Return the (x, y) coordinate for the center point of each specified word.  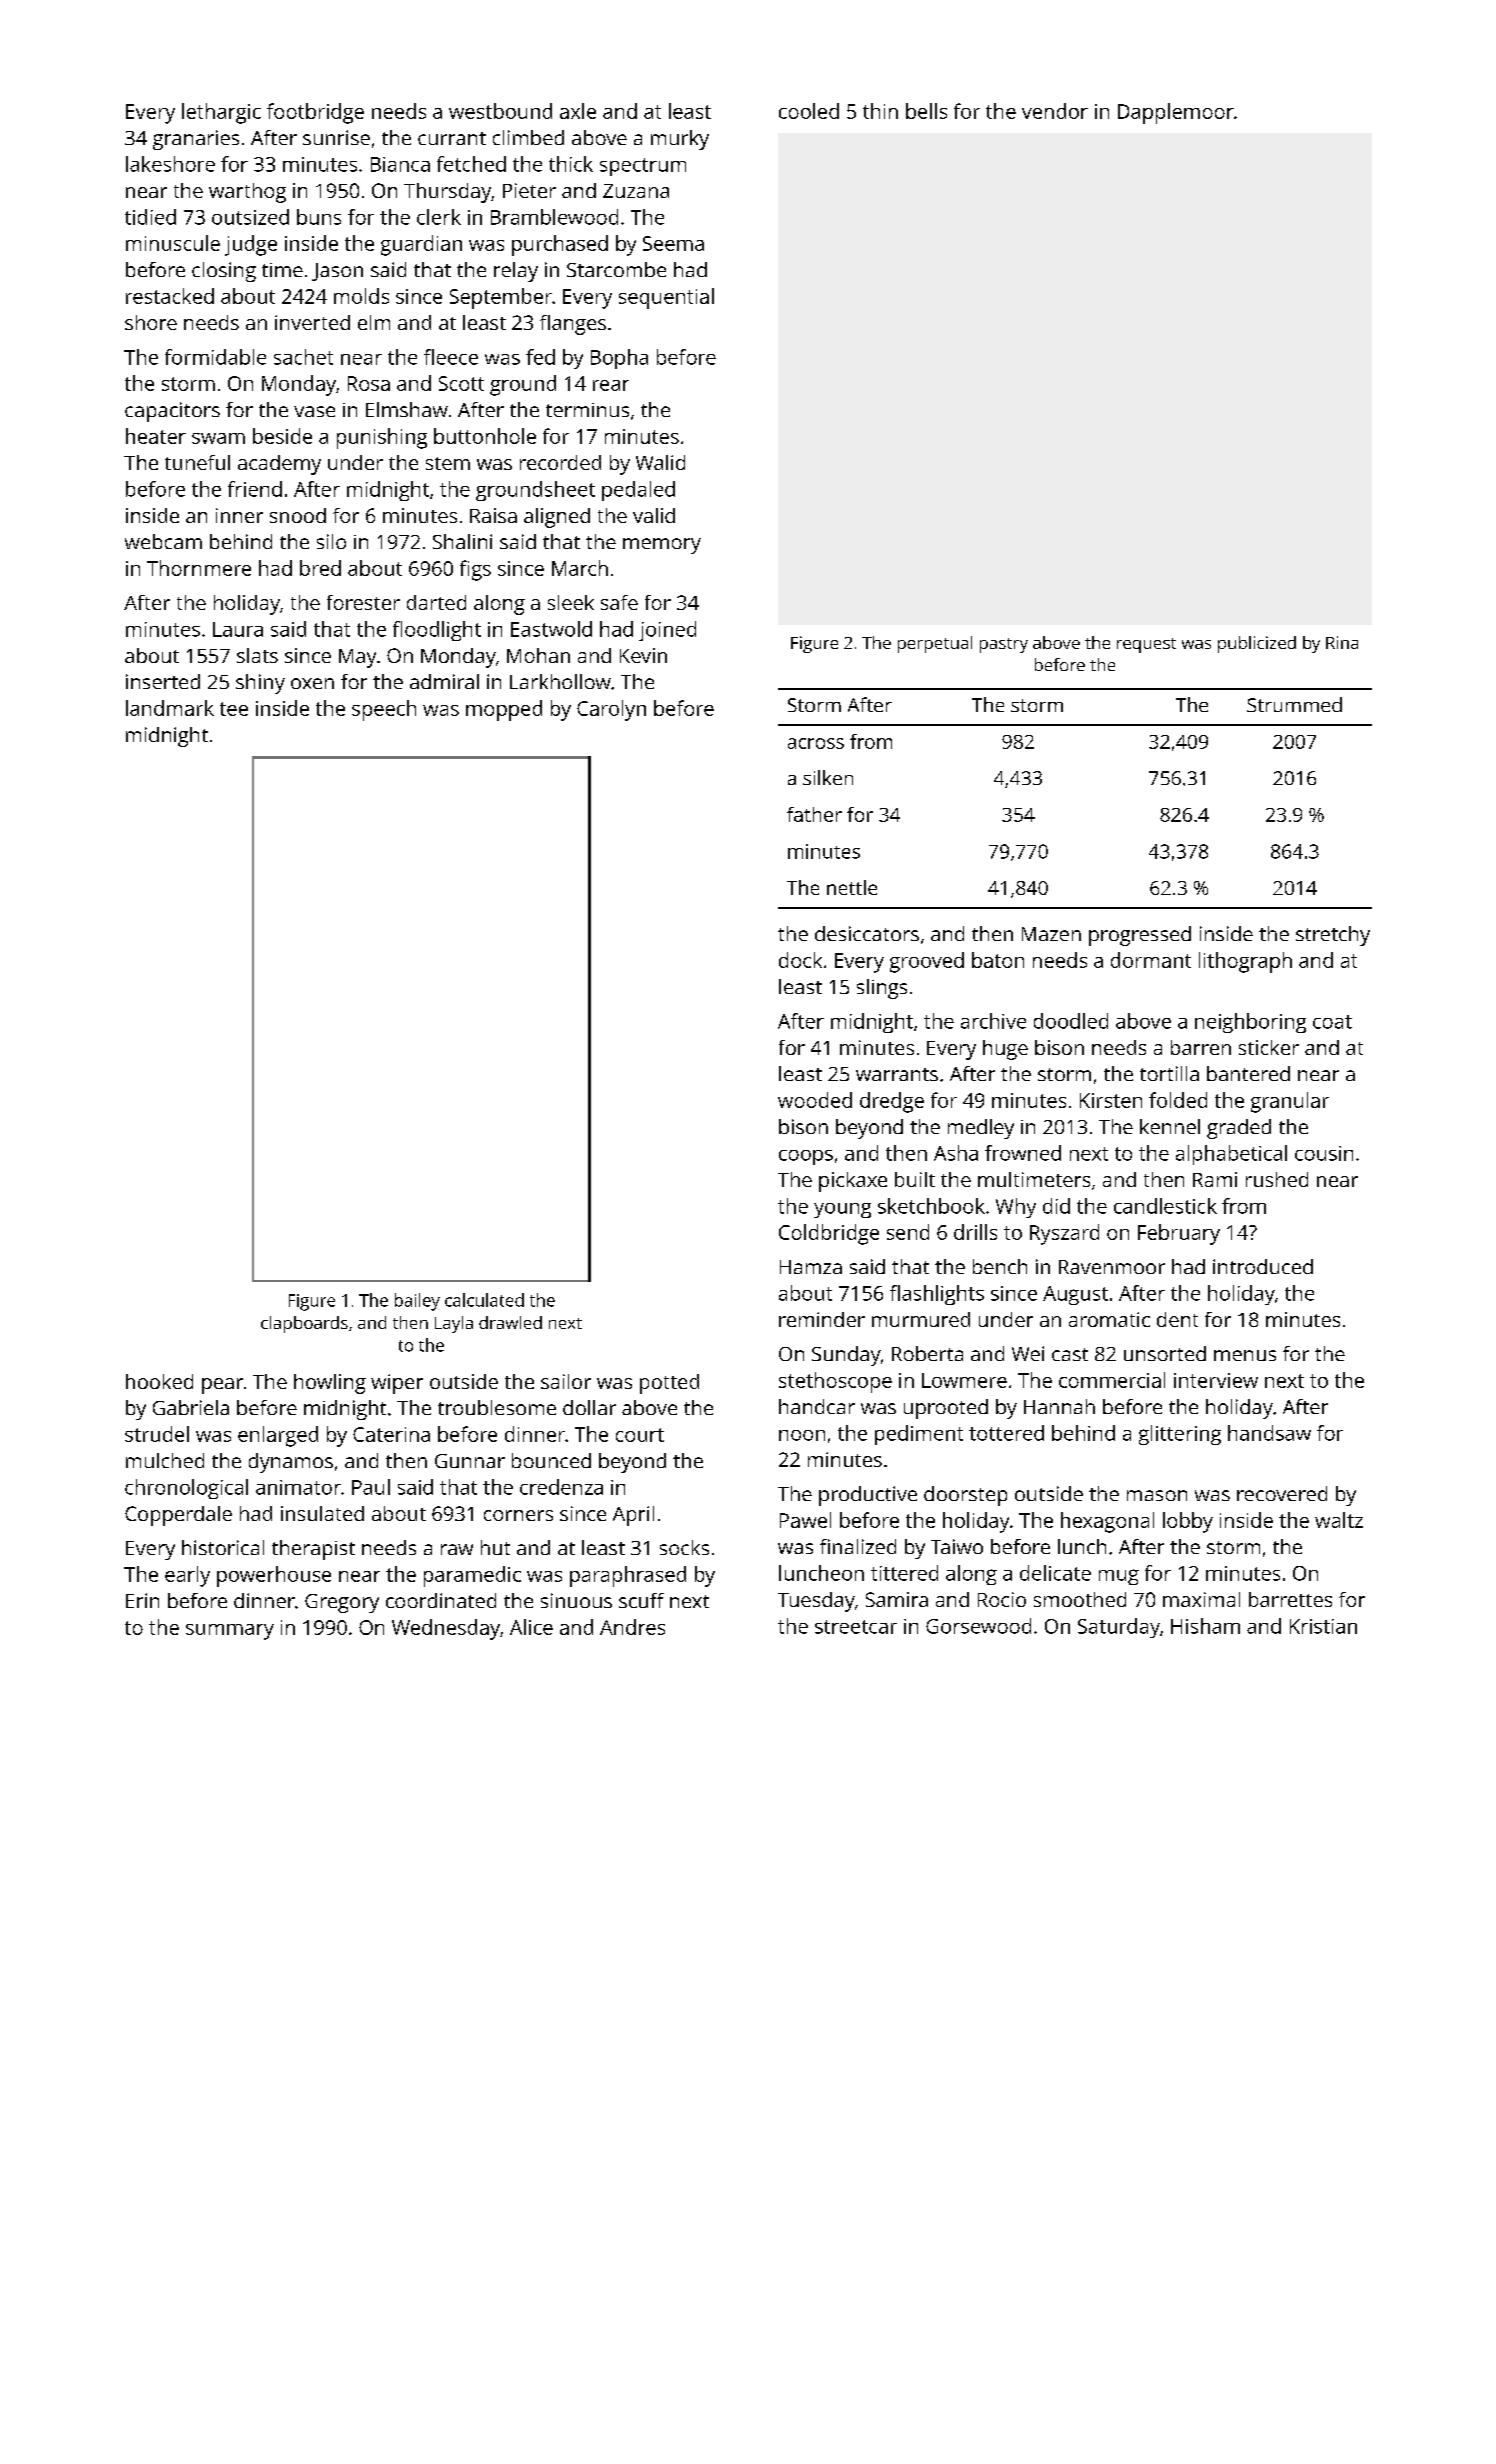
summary (230, 1632)
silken (828, 777)
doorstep (965, 1496)
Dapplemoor (1176, 113)
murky (680, 140)
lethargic (221, 113)
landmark (170, 708)
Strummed (1294, 704)
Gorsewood (978, 1626)
